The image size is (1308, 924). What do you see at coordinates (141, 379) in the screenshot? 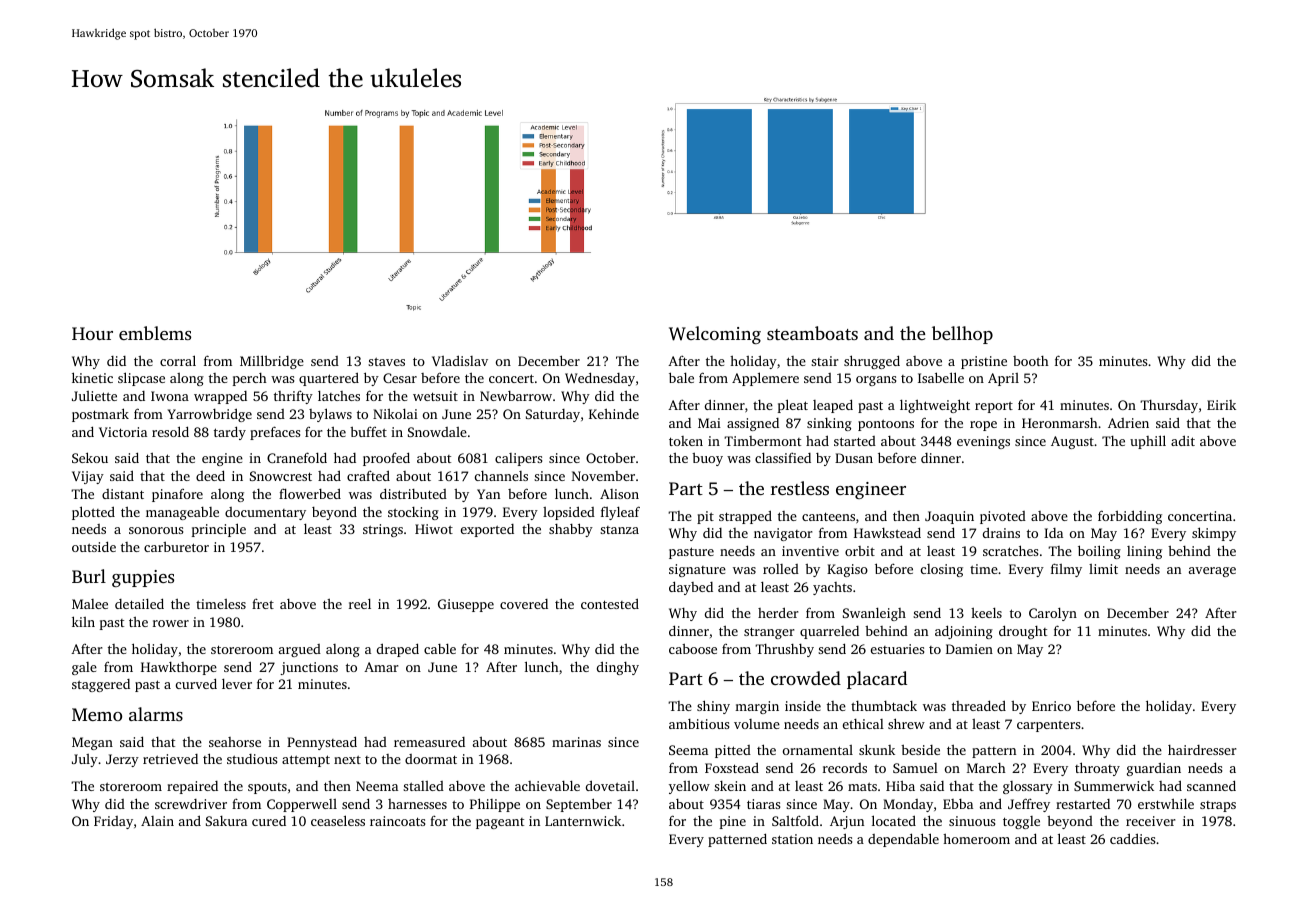
I see `slipcase` at bounding box center [141, 379].
